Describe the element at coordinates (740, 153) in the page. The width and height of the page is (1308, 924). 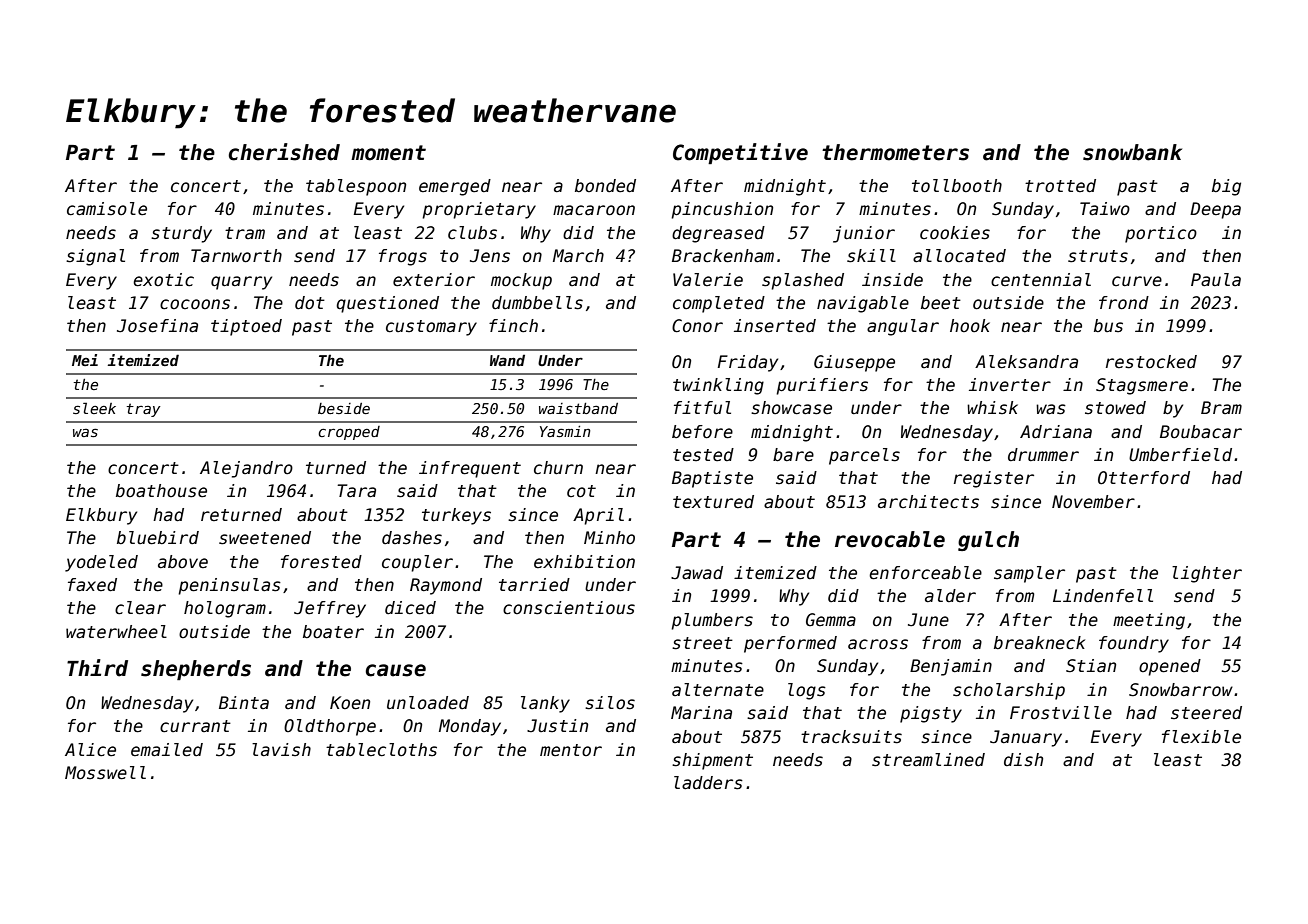
I see `Competitive` at that location.
